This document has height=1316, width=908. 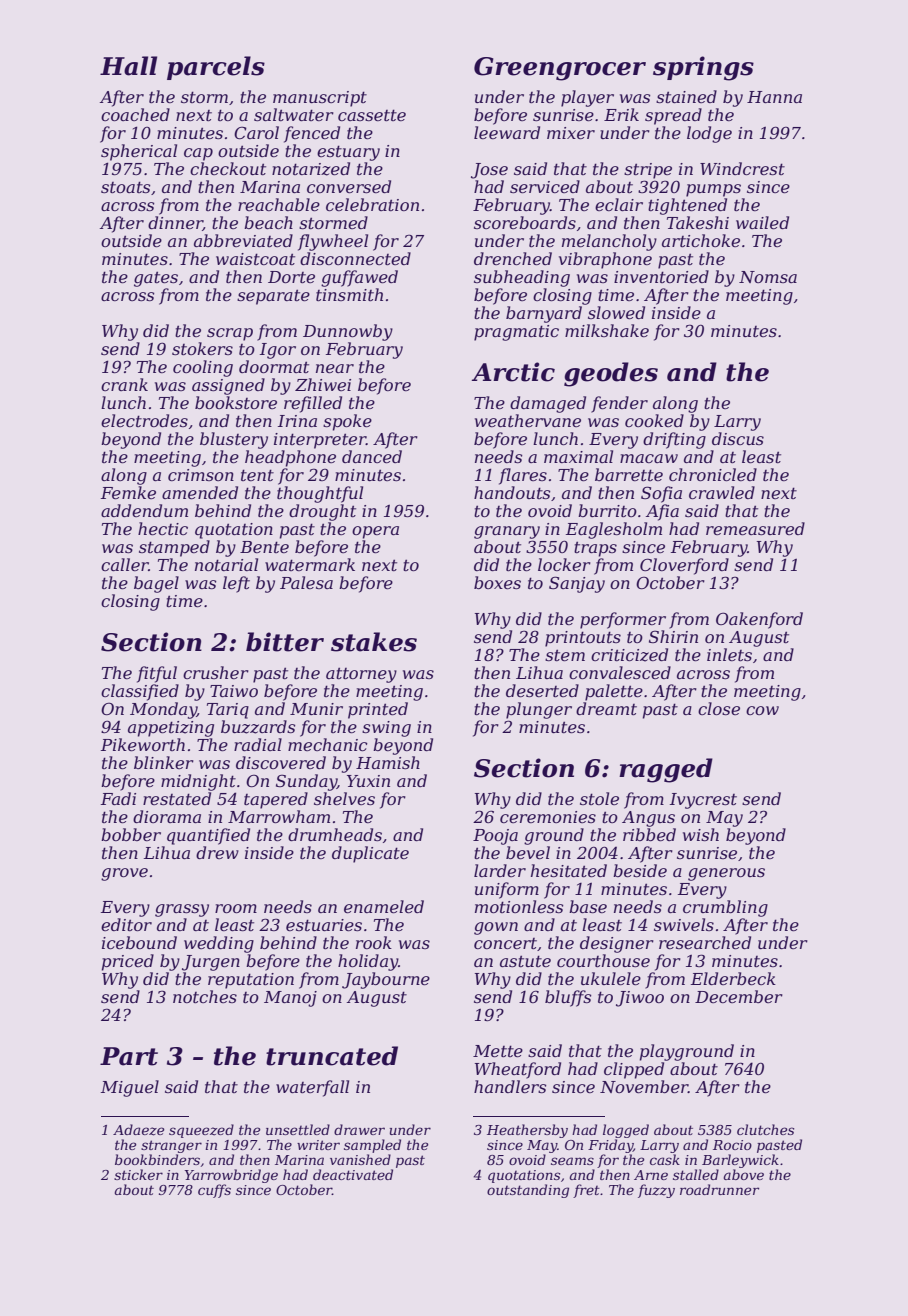 What do you see at coordinates (765, 1129) in the document?
I see `clutches` at bounding box center [765, 1129].
